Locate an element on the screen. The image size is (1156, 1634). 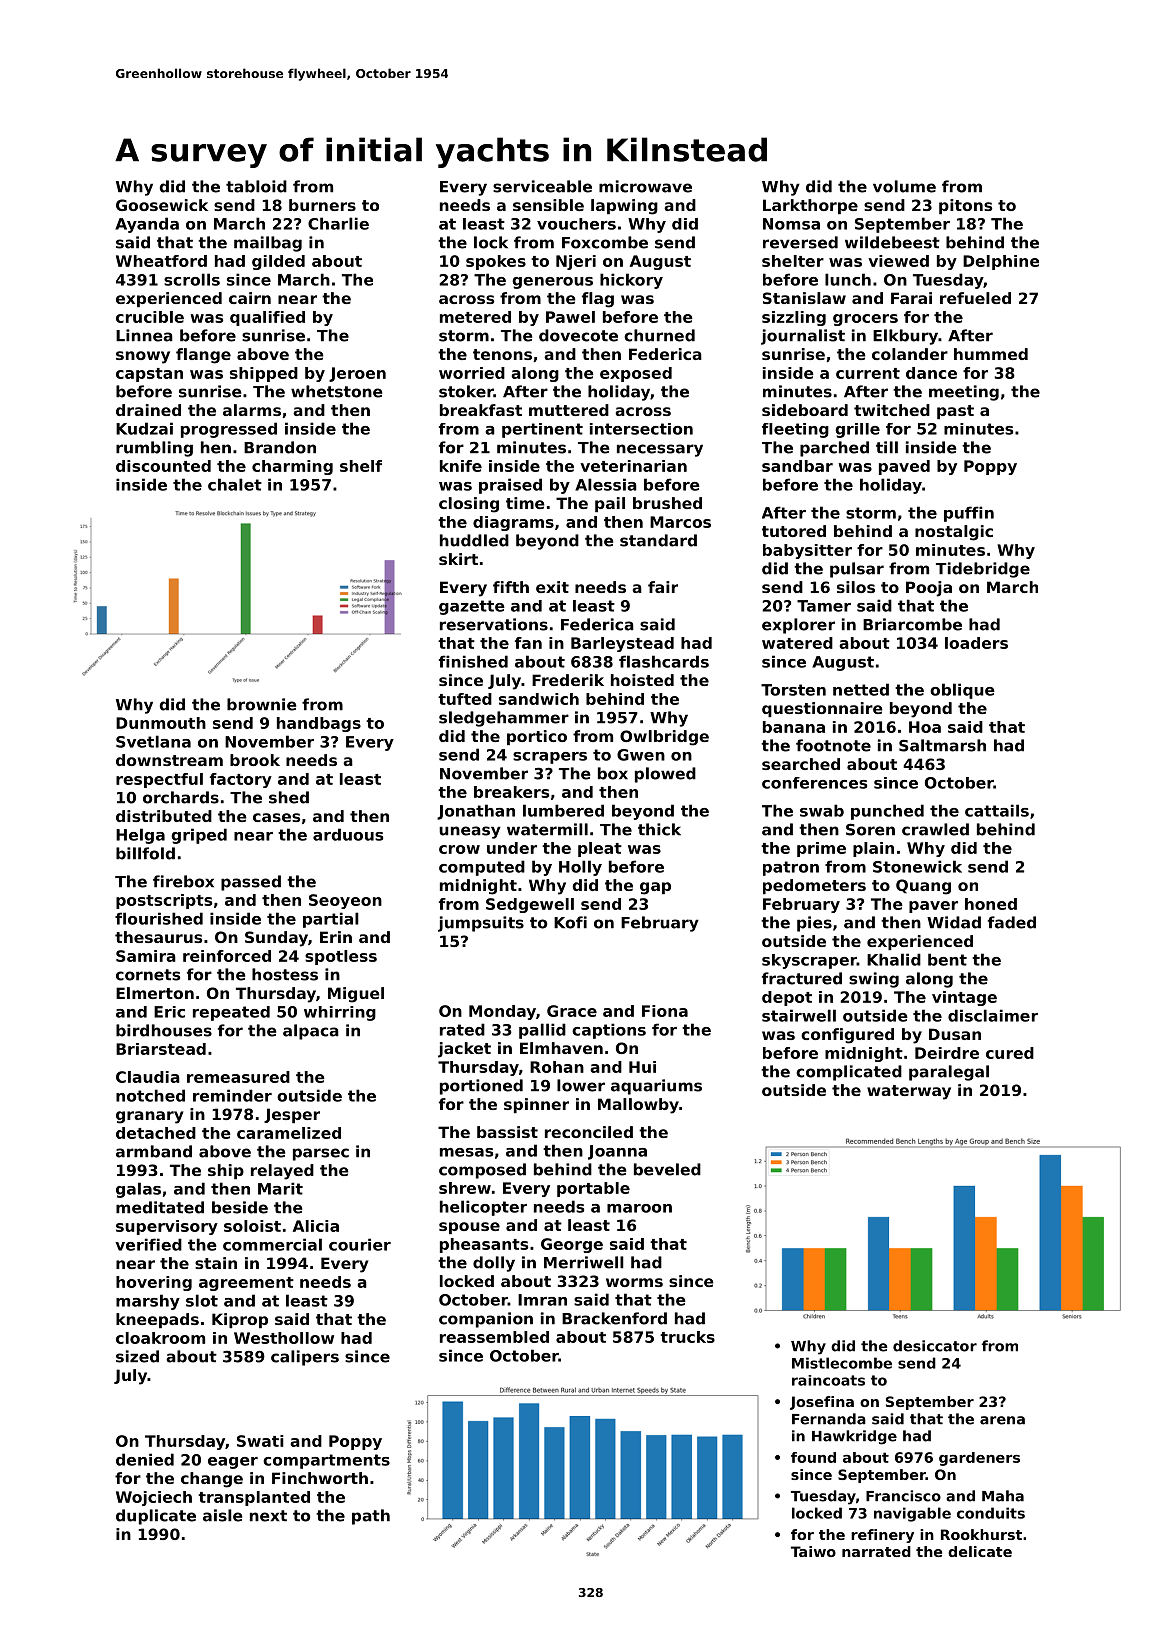
muttered is located at coordinates (569, 410).
